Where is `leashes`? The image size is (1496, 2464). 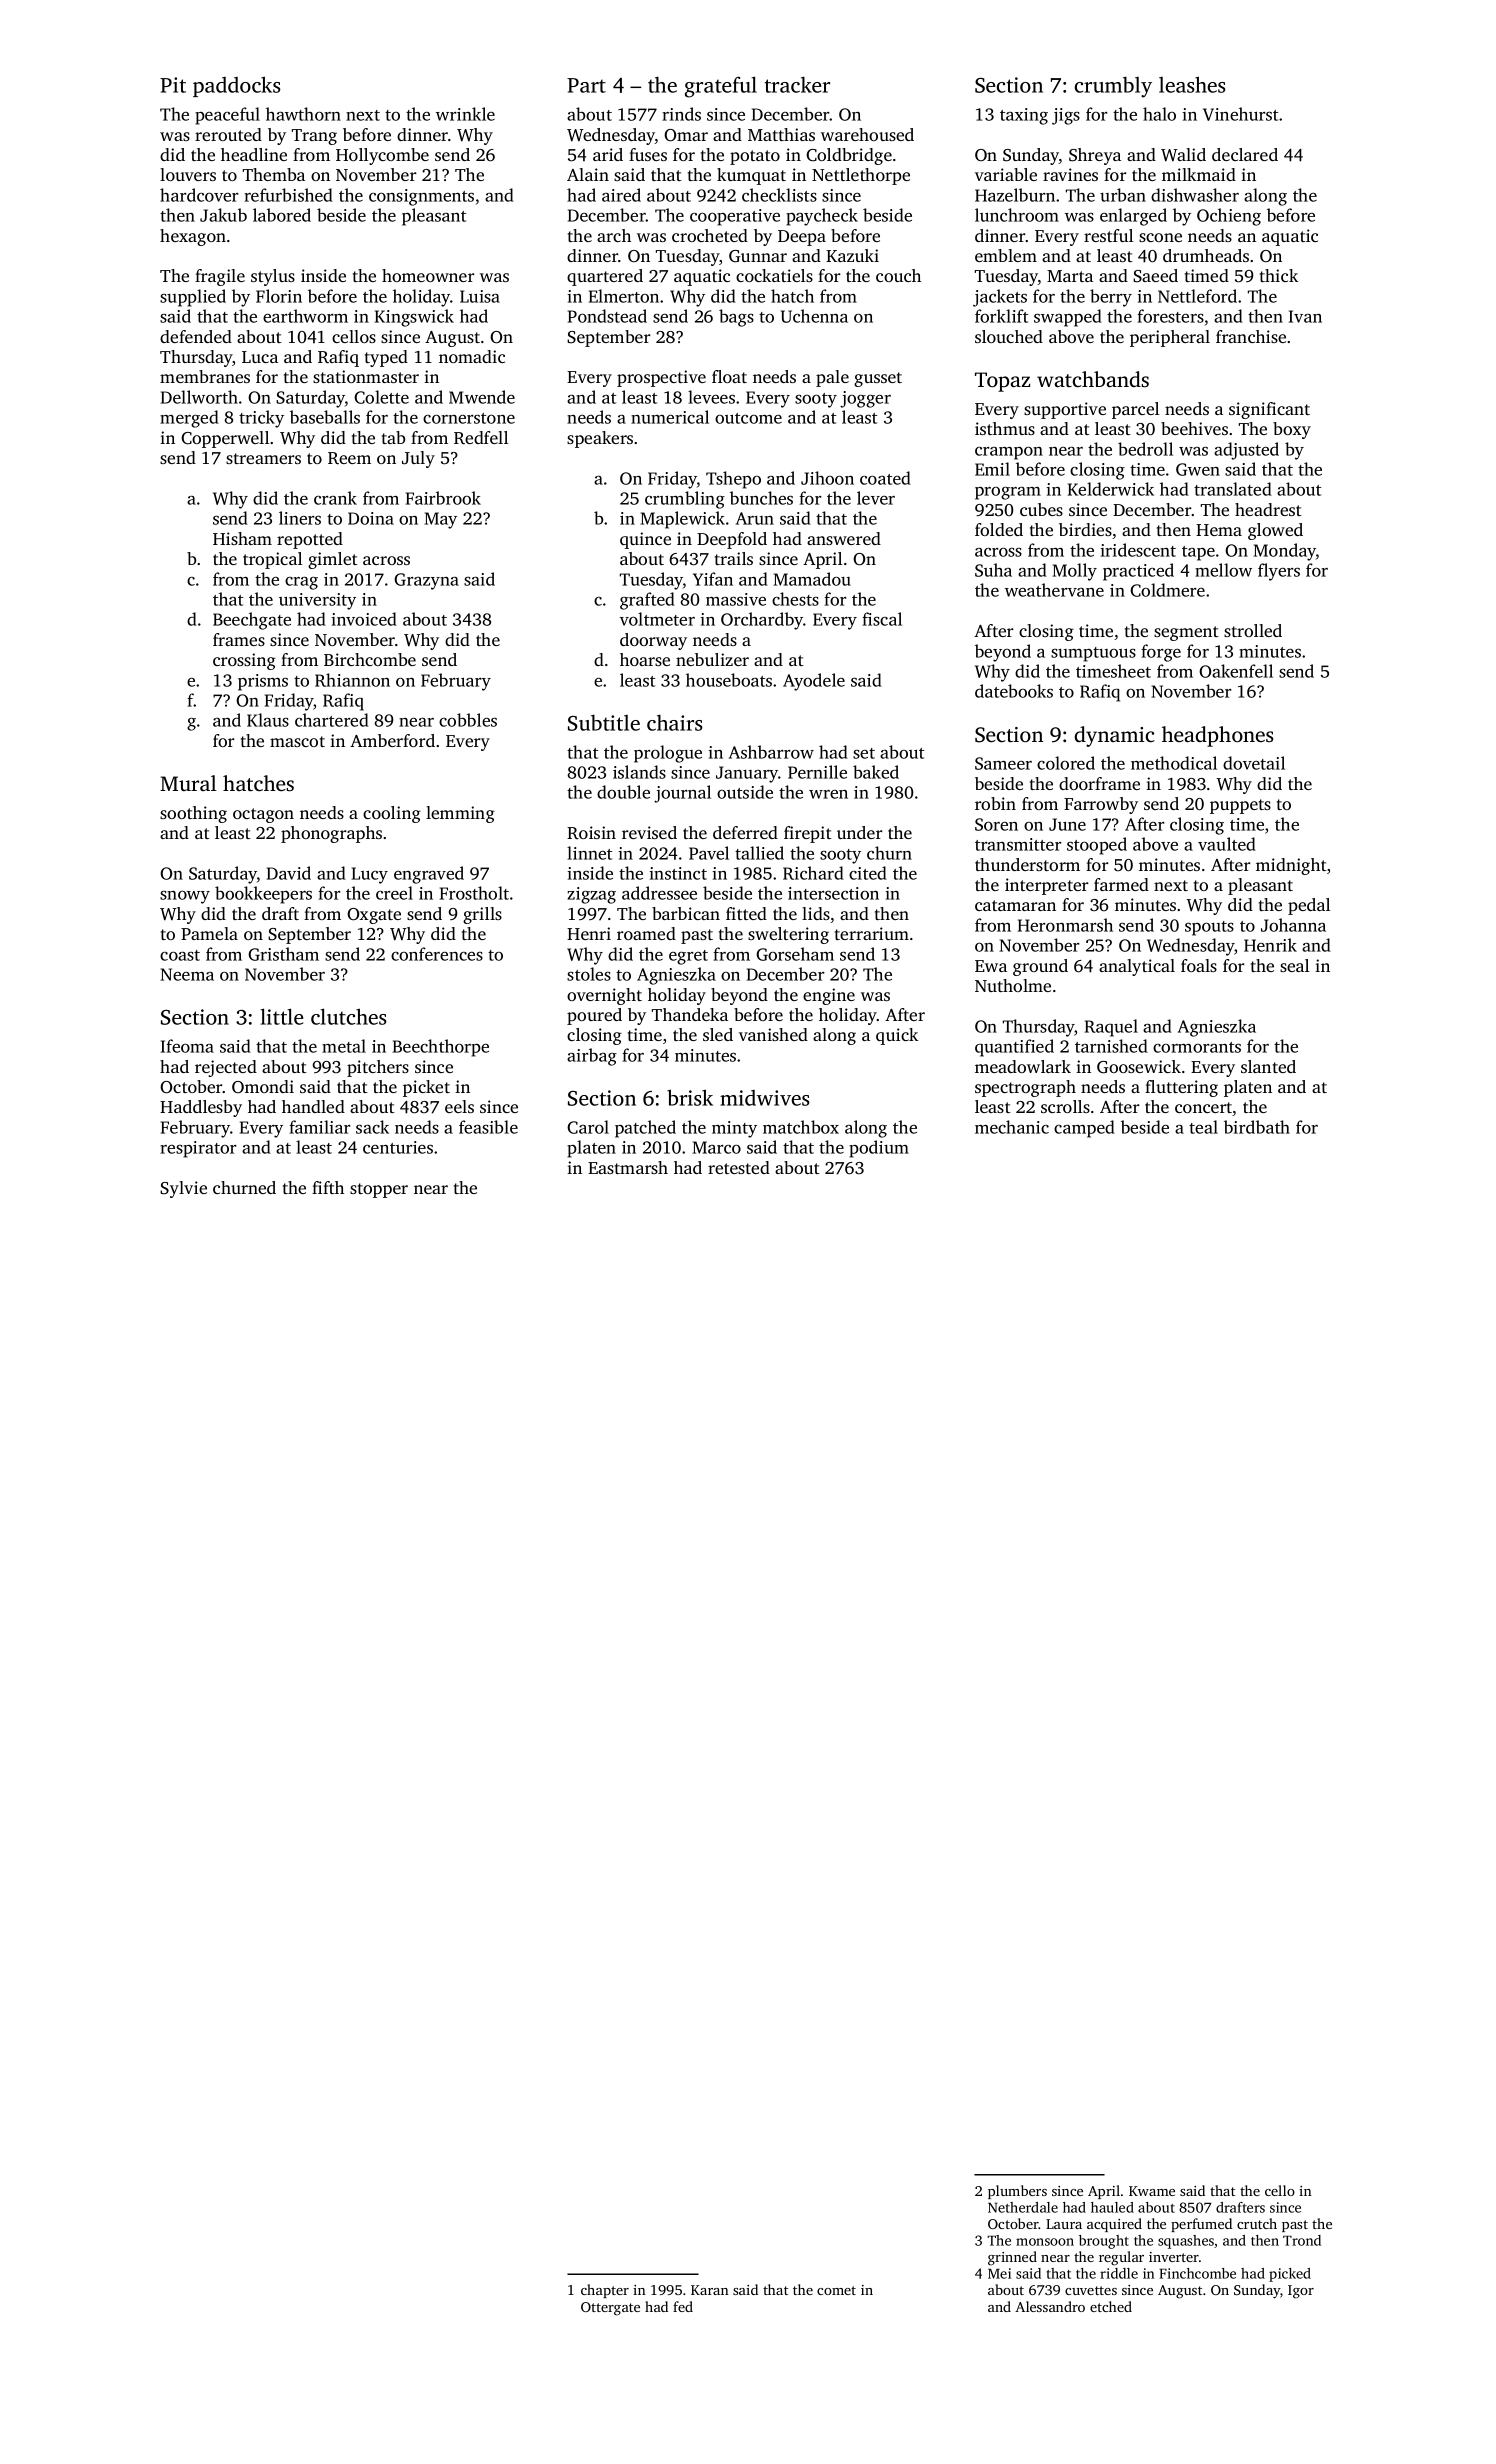
leashes is located at coordinates (1192, 84).
